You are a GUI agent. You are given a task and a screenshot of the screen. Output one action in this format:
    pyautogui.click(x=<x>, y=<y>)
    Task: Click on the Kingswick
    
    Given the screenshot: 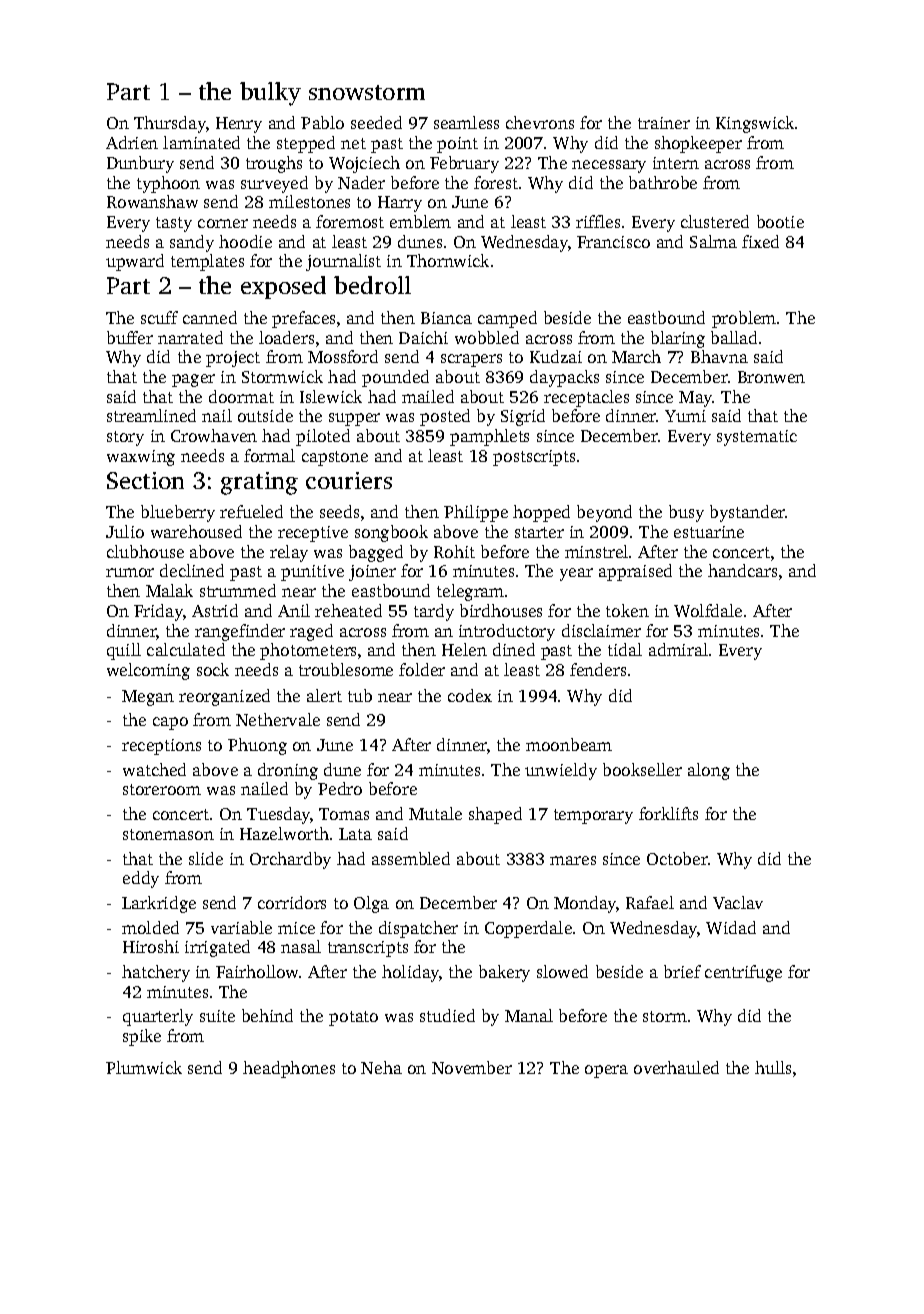 What is the action you would take?
    pyautogui.click(x=755, y=124)
